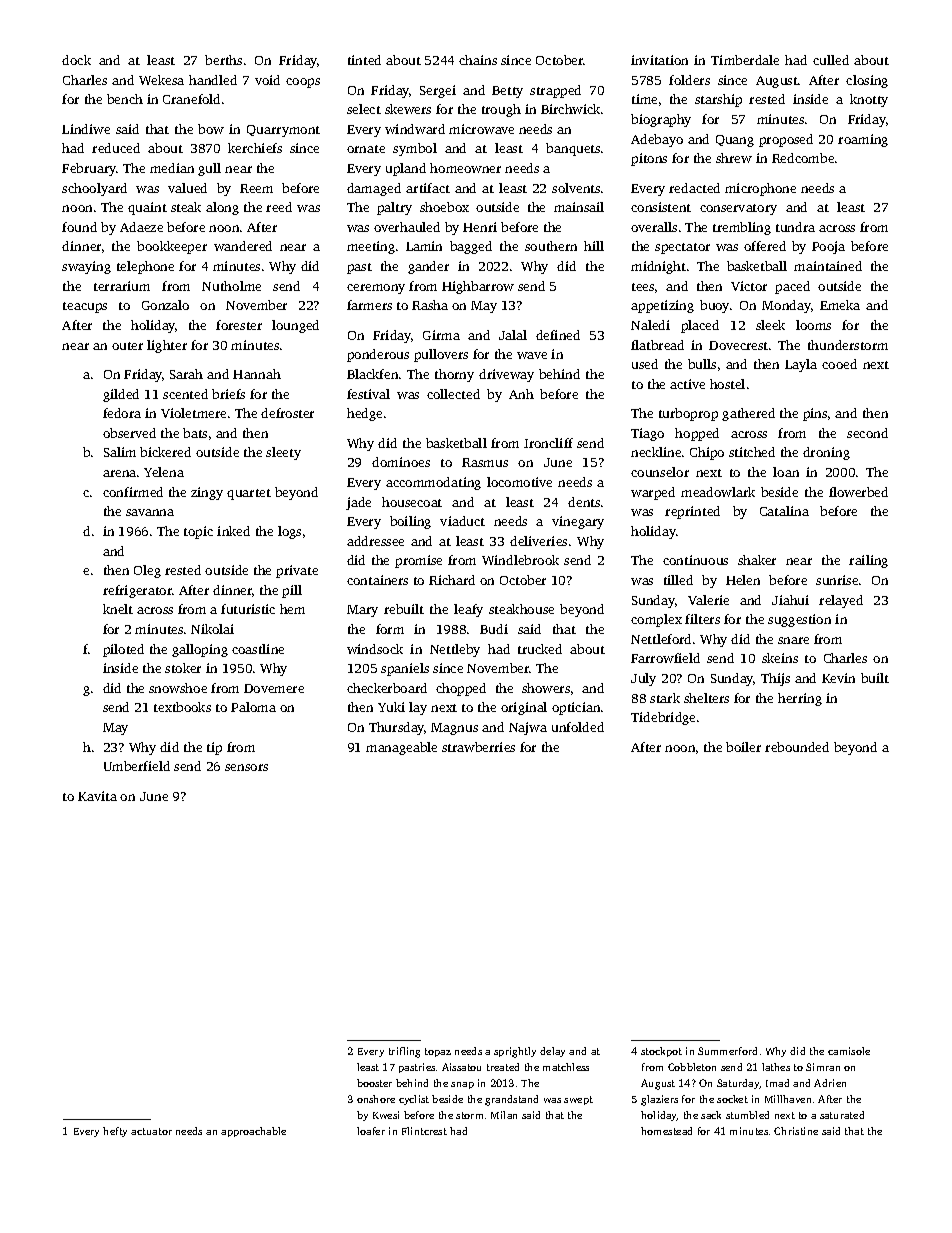 The image size is (952, 1233). I want to click on Summerford, so click(727, 1051).
